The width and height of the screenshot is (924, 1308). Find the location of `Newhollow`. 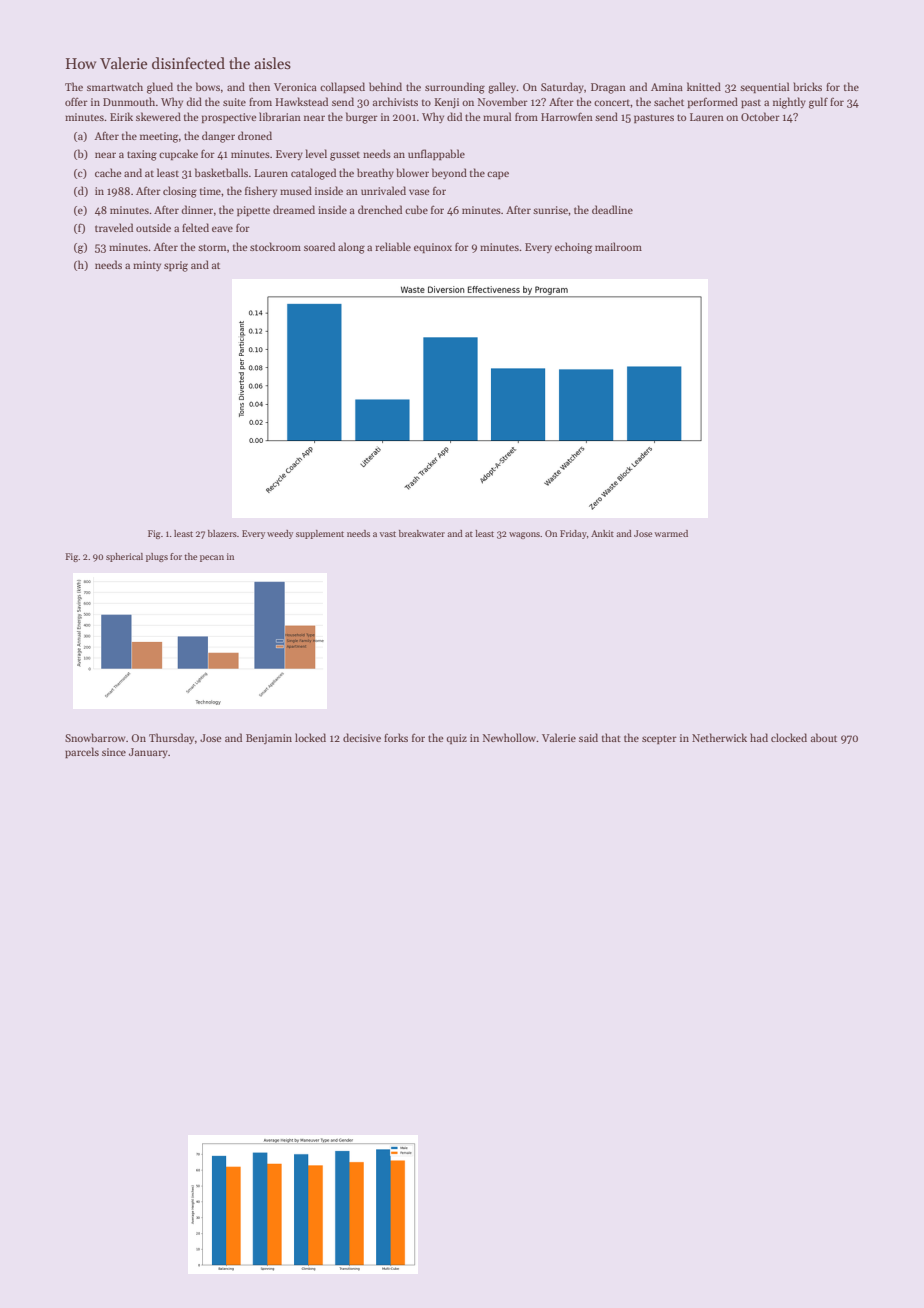

Newhollow is located at coordinates (510, 737).
